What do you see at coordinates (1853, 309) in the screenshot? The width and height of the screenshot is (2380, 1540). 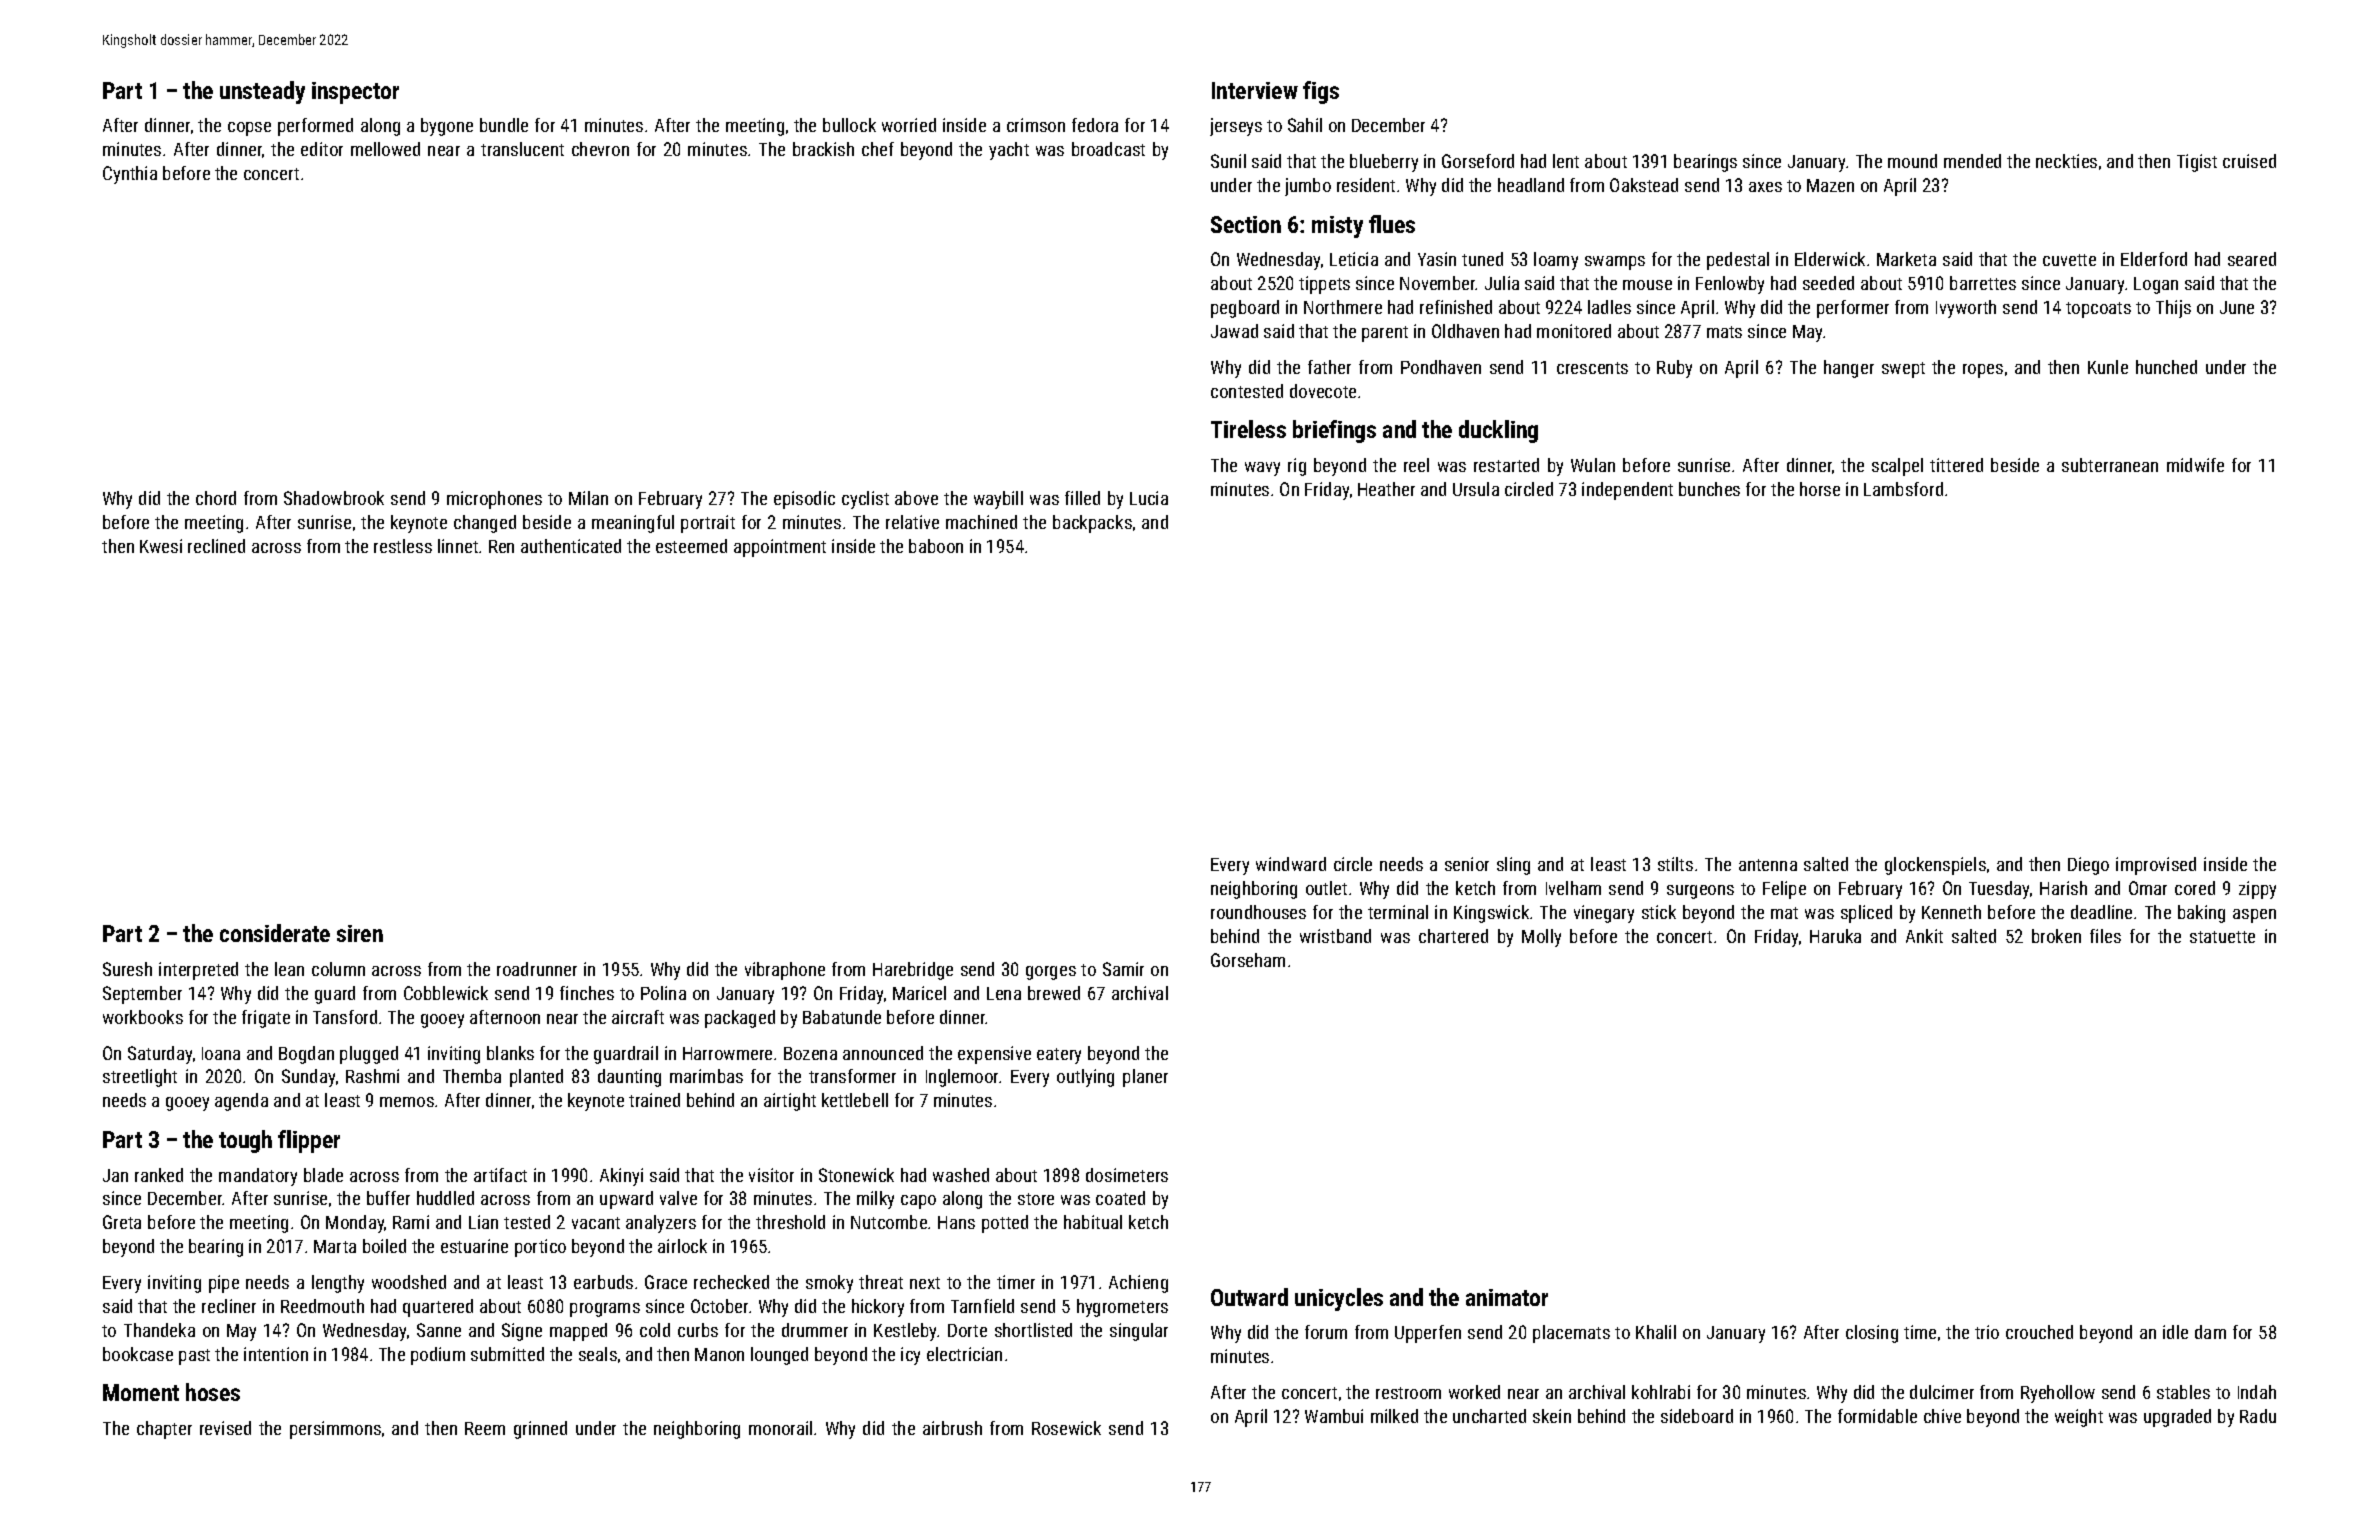 I see `performer` at bounding box center [1853, 309].
